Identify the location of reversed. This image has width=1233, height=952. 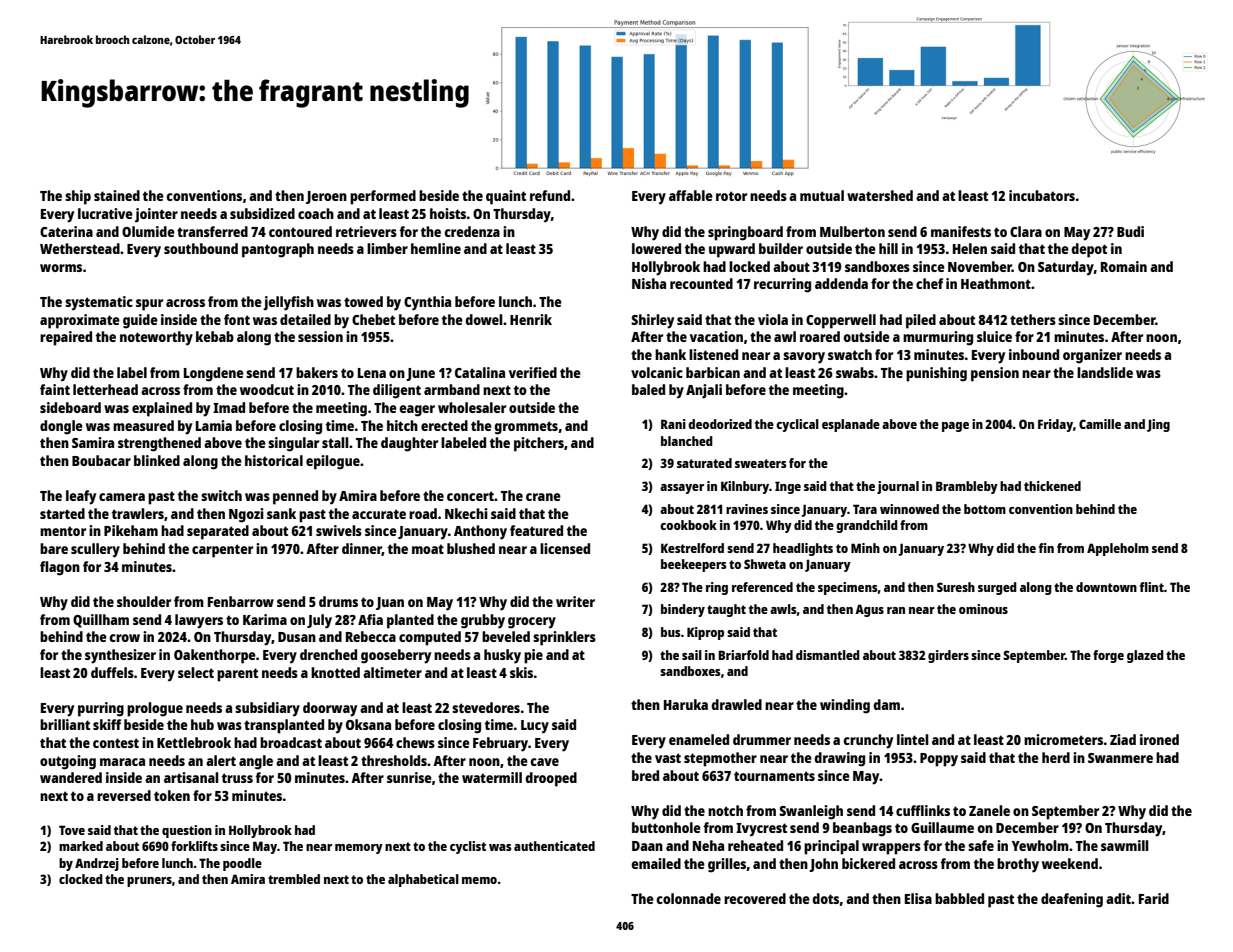
(124, 795).
